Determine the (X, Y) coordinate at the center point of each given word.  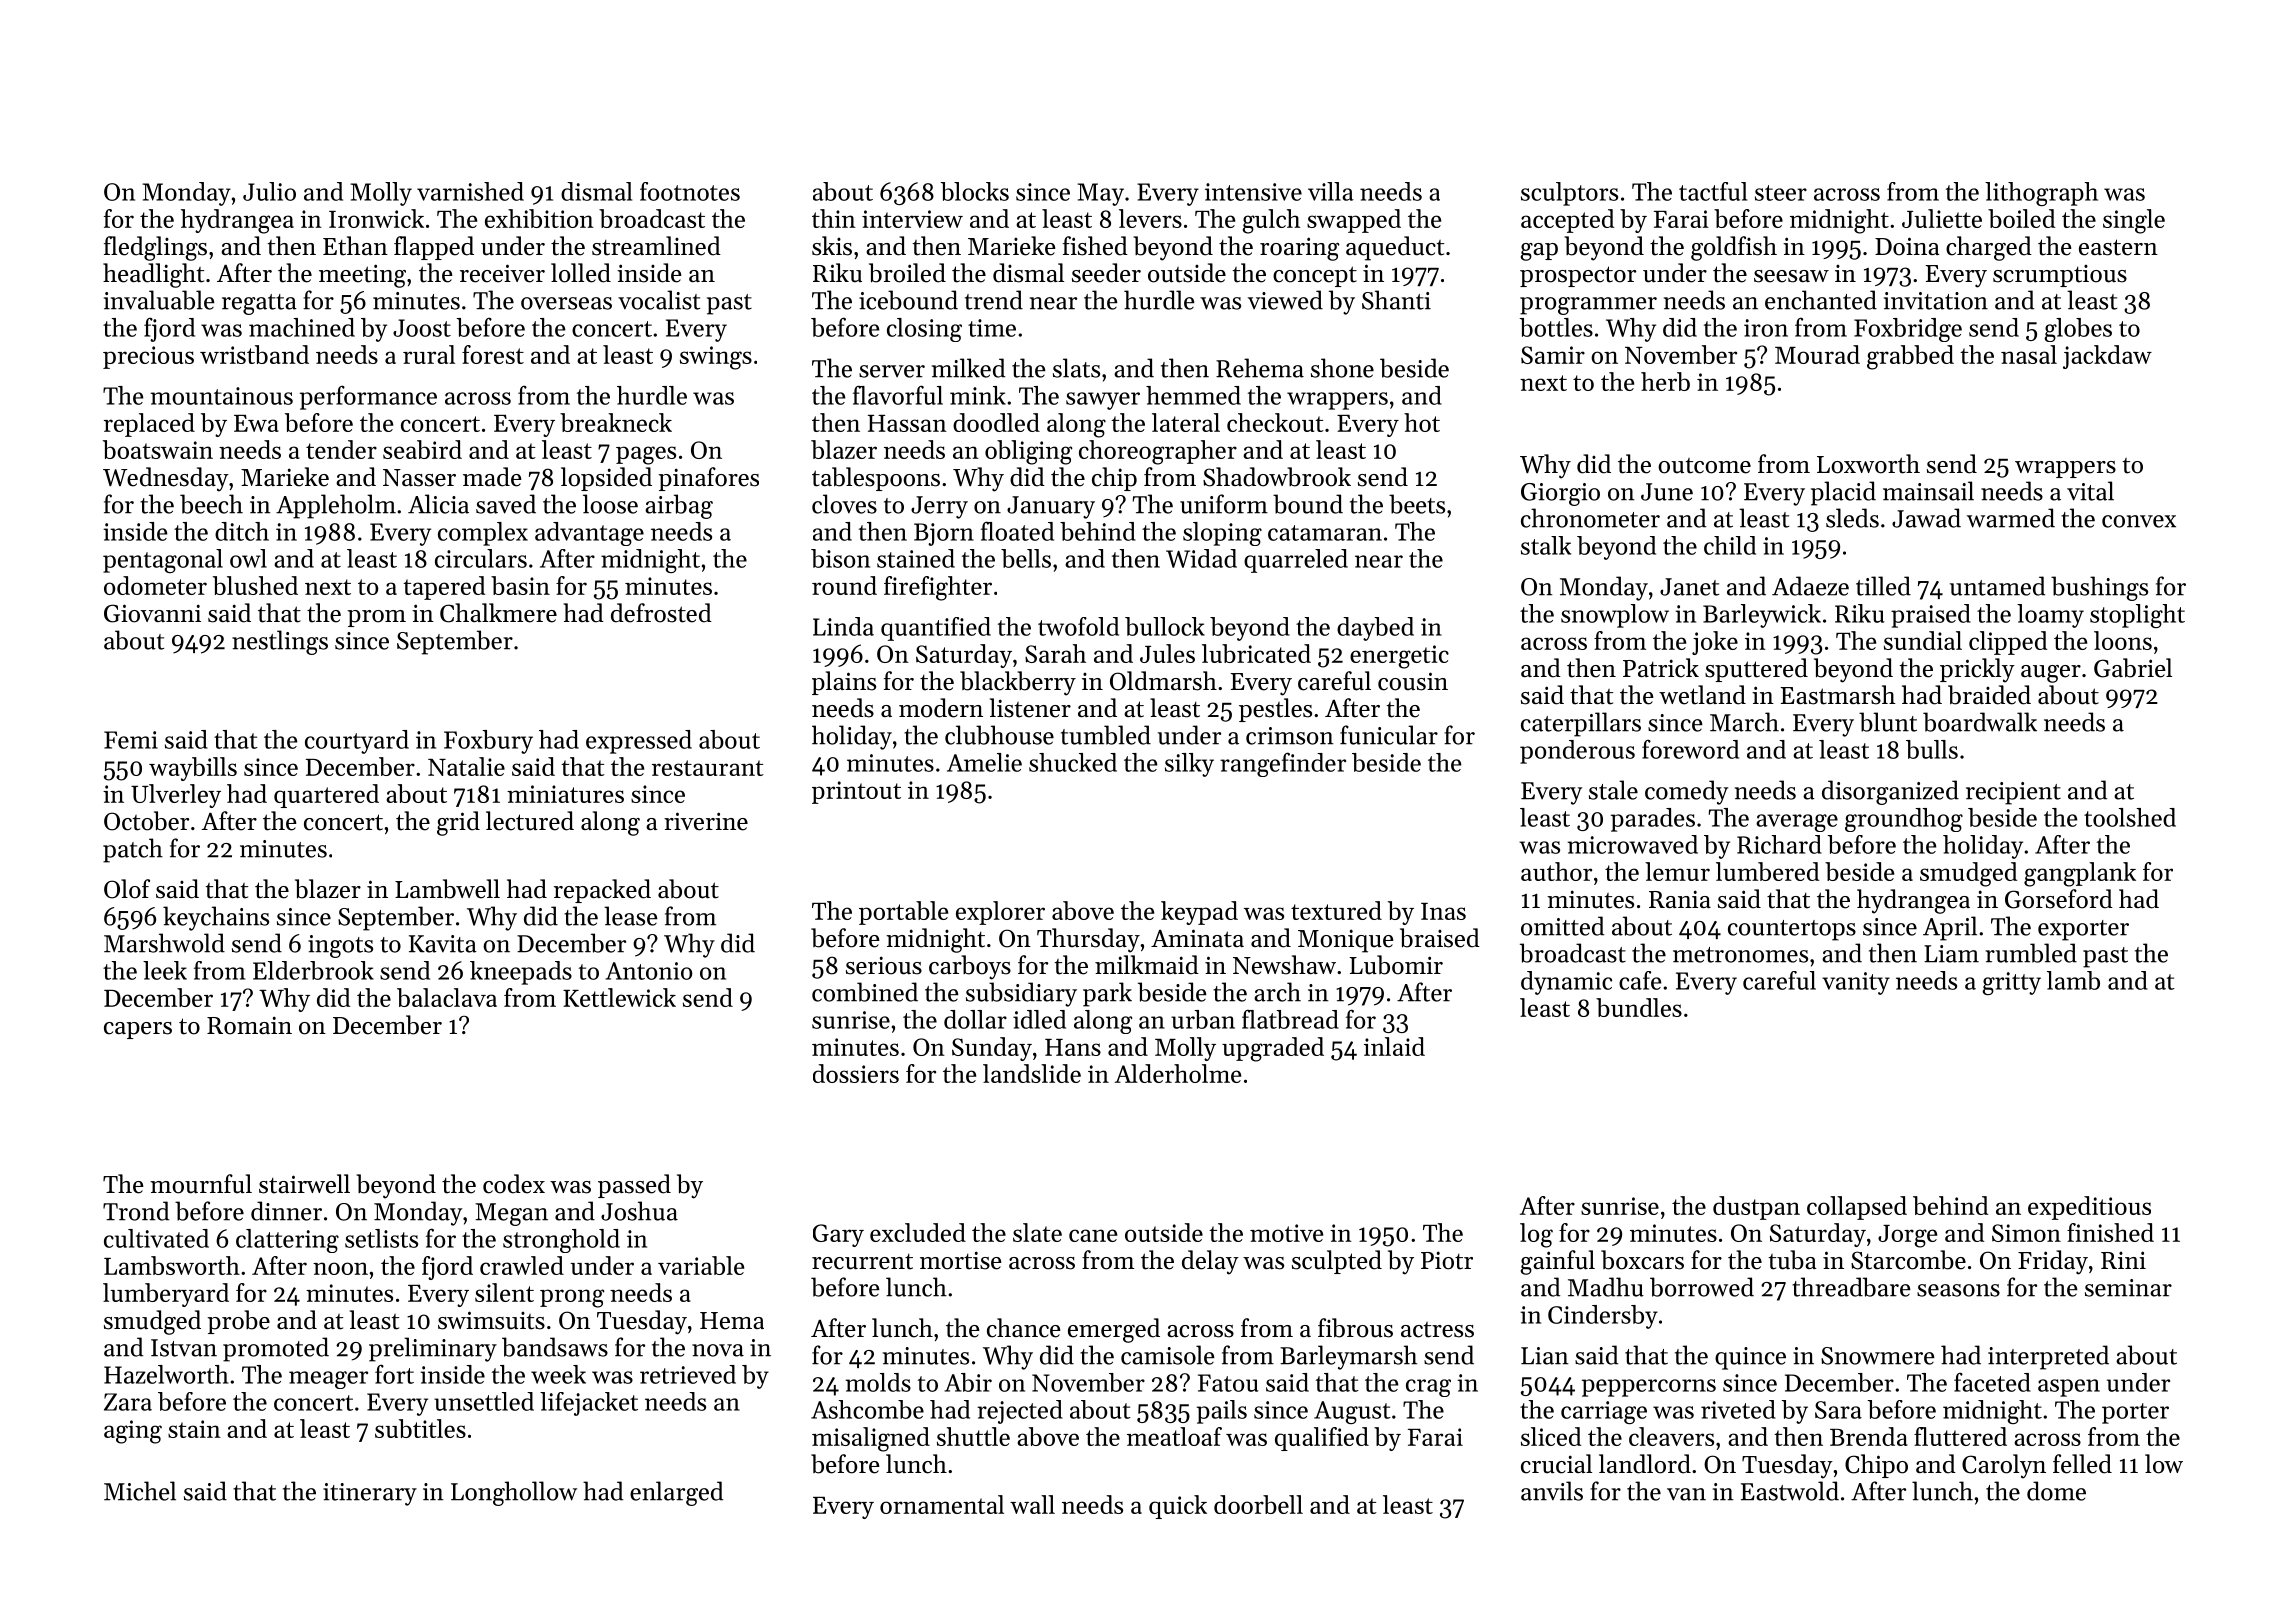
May (1100, 194)
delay (1210, 1262)
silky (1189, 765)
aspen (2069, 1388)
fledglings (155, 248)
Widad (1201, 558)
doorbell (1258, 1504)
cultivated (156, 1238)
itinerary (370, 1494)
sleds (1852, 518)
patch (133, 850)
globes (2078, 330)
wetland (1702, 695)
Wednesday (166, 479)
